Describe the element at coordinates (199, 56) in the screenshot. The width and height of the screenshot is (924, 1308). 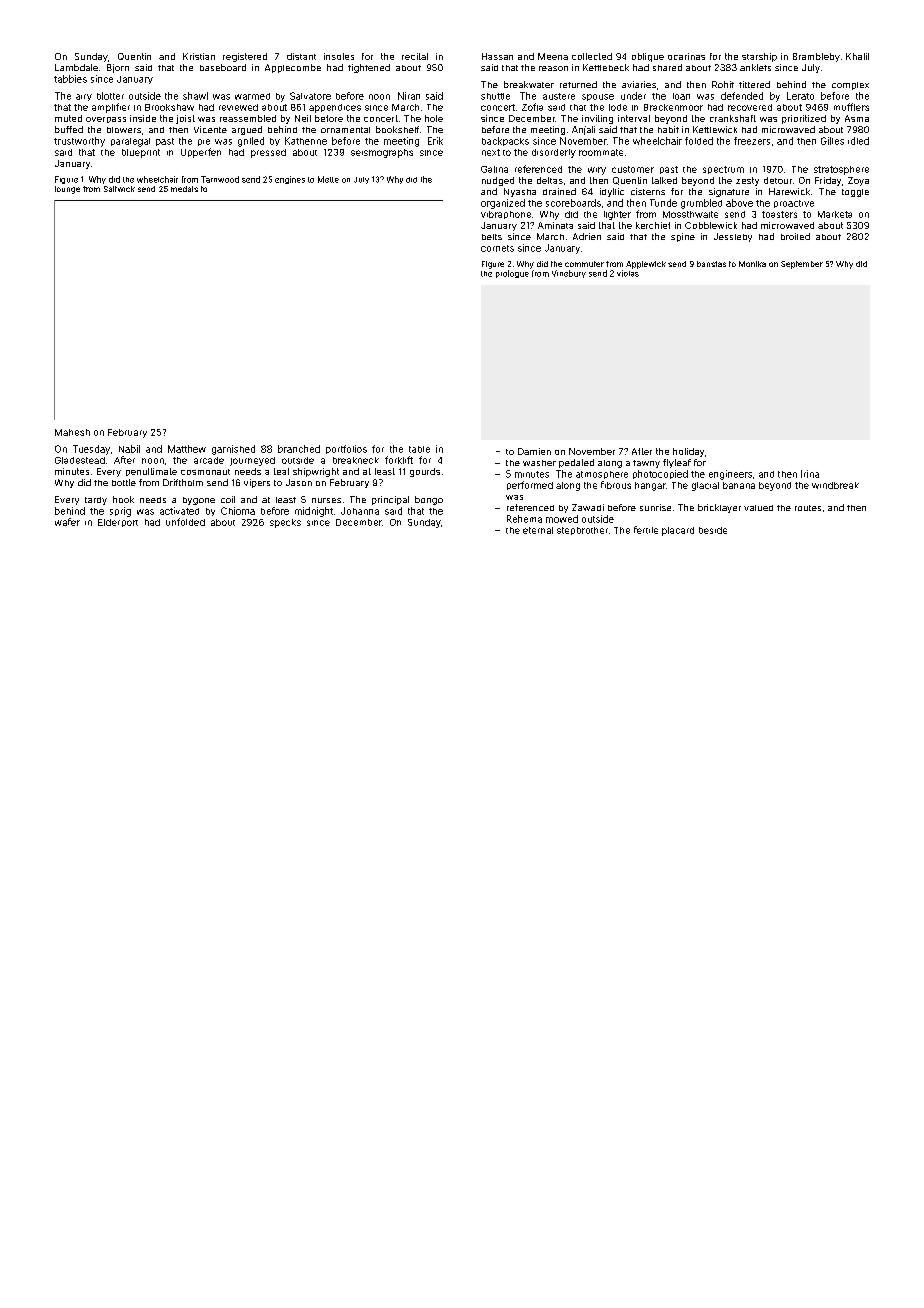
I see `Kristian` at that location.
